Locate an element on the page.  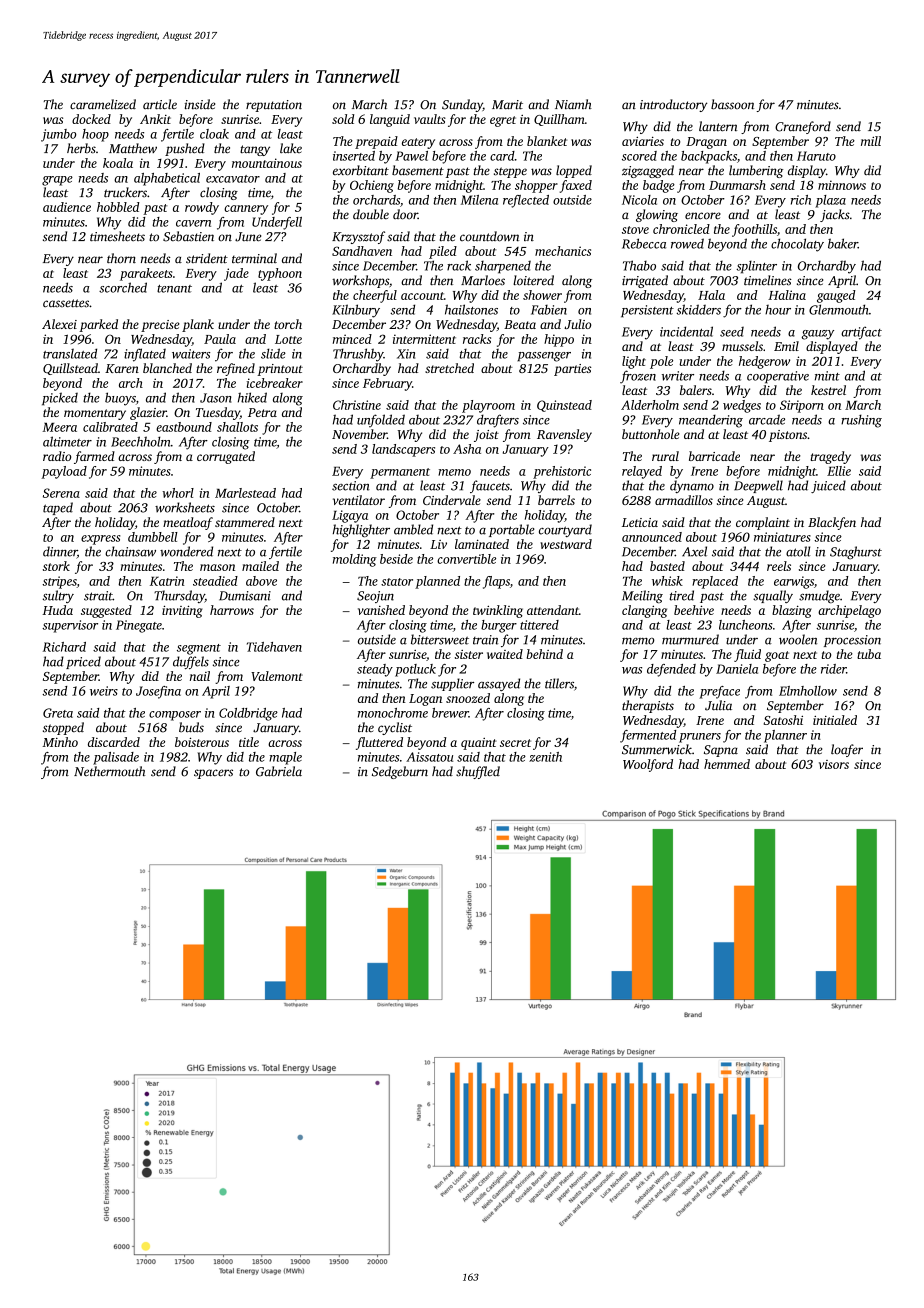
Staghurst is located at coordinates (856, 552).
